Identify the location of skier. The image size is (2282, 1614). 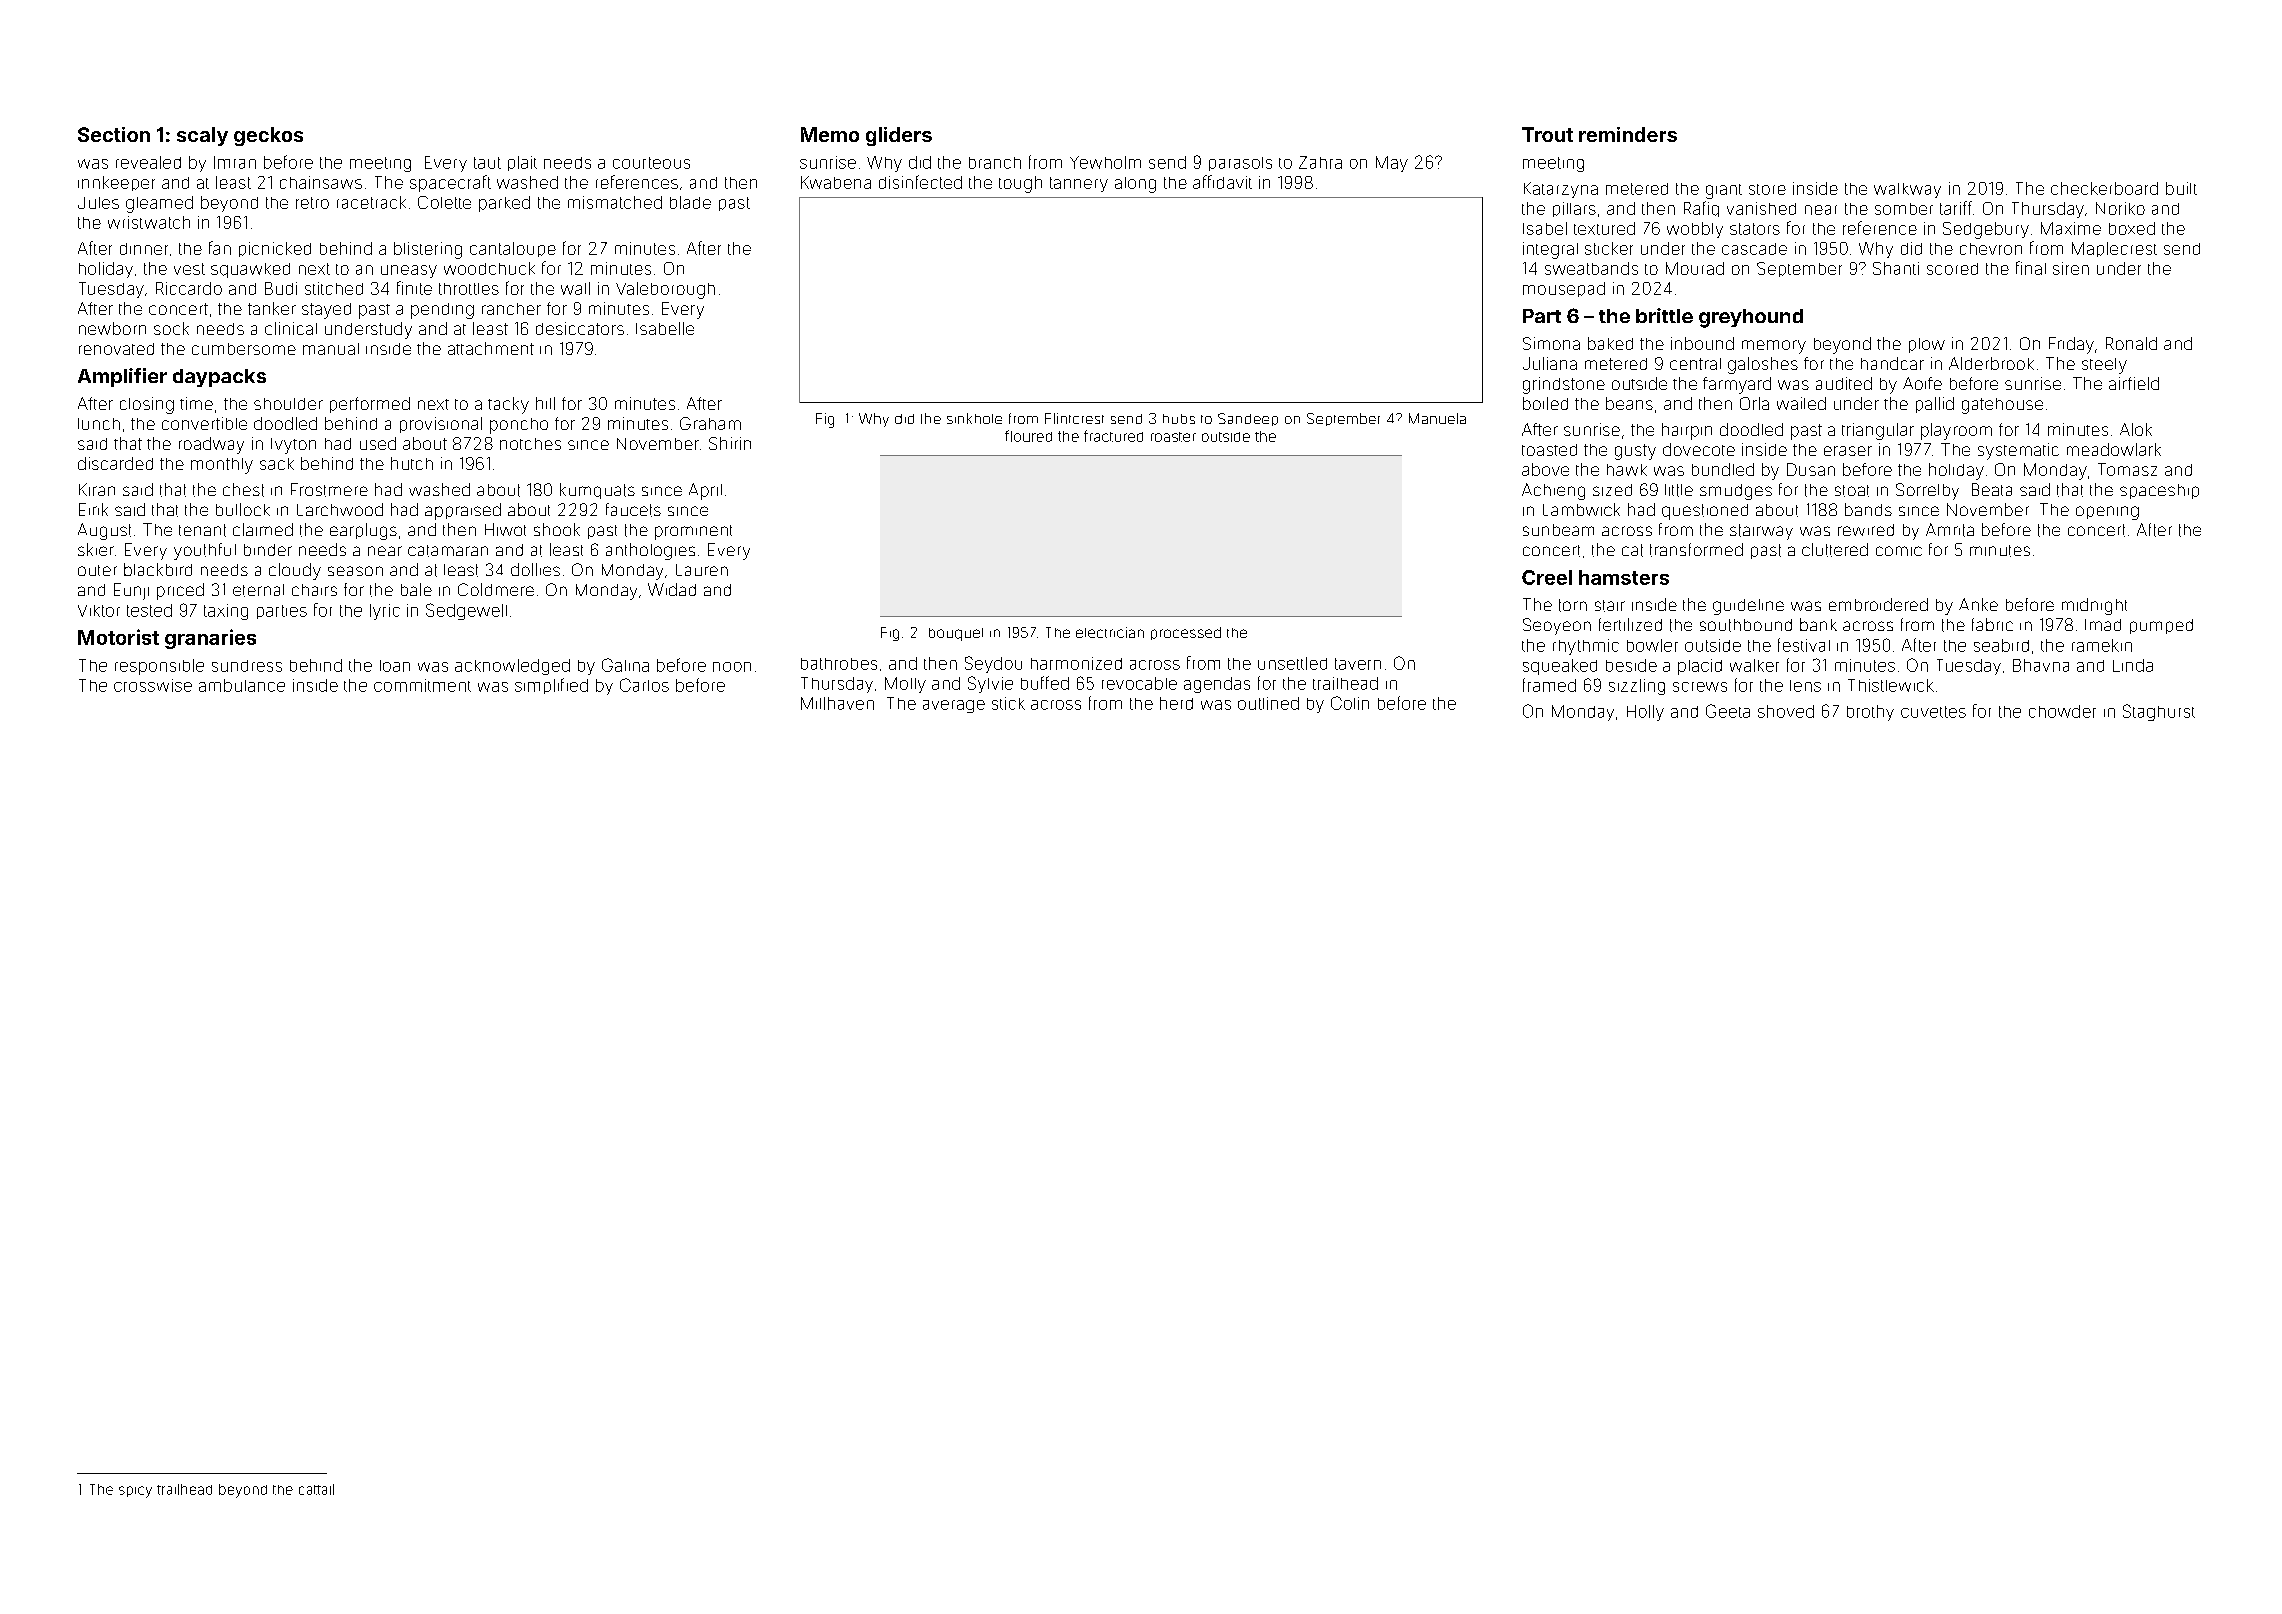
(96, 549).
